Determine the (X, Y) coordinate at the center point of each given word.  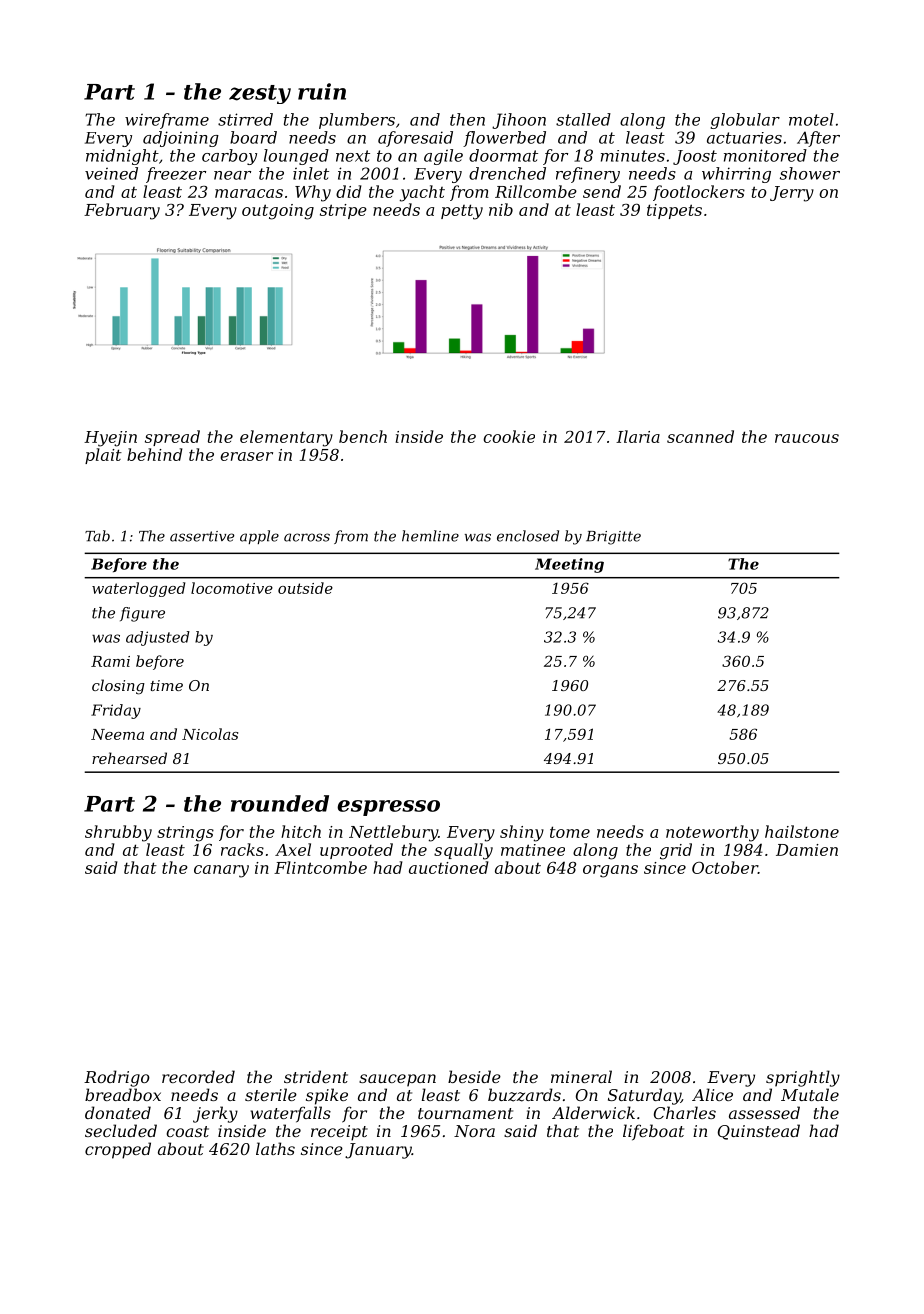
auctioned (449, 867)
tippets (674, 211)
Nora (474, 1131)
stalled (583, 119)
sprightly (803, 1078)
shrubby (118, 833)
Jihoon (519, 121)
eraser (246, 456)
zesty (260, 94)
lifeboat (653, 1132)
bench (363, 436)
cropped (118, 1150)
